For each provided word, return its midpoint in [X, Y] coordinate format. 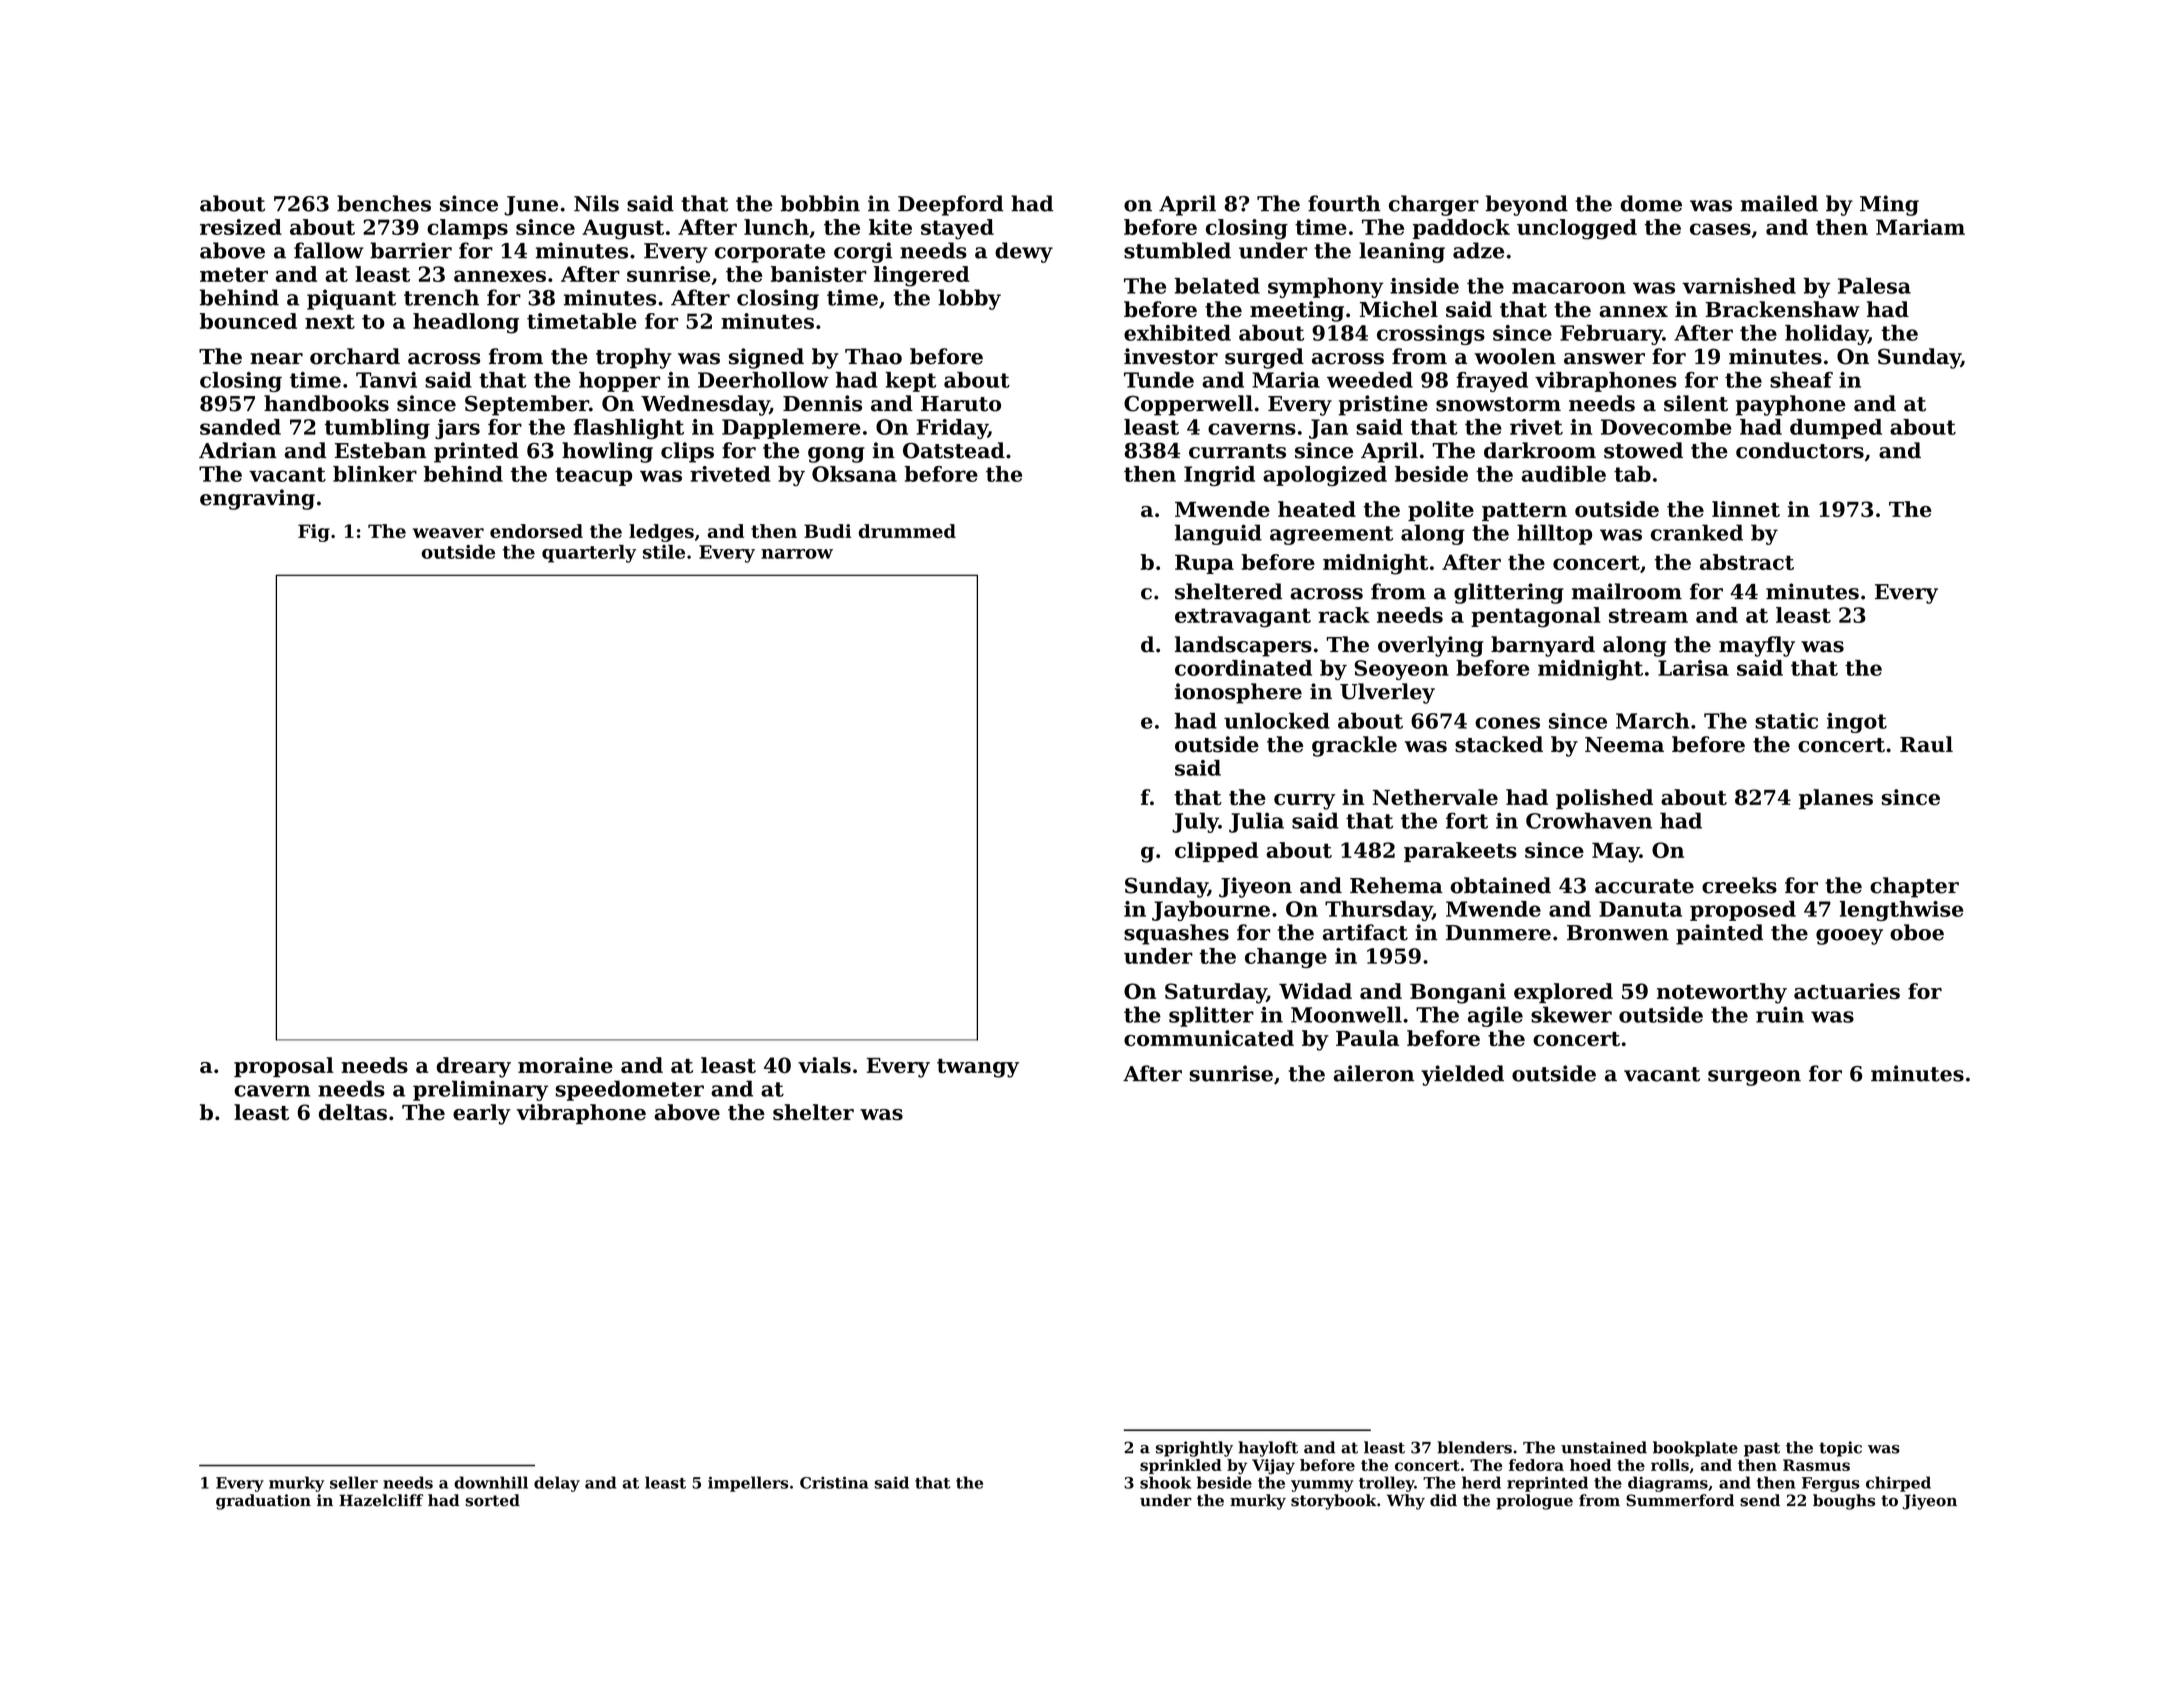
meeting [1297, 311]
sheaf [1801, 380]
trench [441, 297]
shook [1165, 1482]
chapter [1914, 887]
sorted [492, 1500]
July [1195, 822]
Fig [314, 533]
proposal [284, 1067]
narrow [797, 554]
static [1786, 721]
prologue [1534, 1502]
